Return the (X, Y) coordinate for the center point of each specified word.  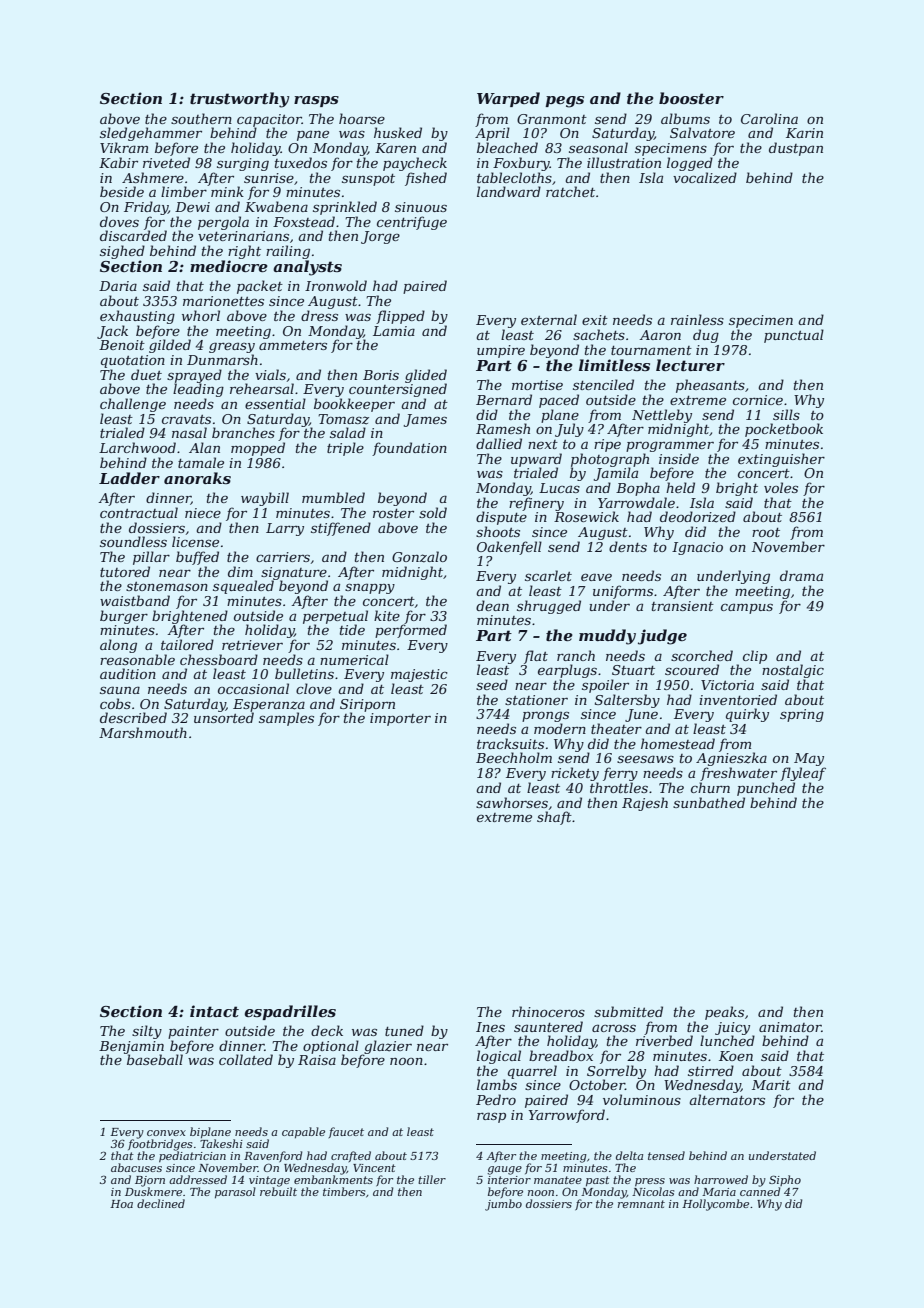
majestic (419, 675)
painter (193, 1032)
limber (184, 191)
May (809, 759)
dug (706, 336)
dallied (499, 443)
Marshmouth (143, 732)
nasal (189, 432)
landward (509, 191)
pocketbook (784, 430)
